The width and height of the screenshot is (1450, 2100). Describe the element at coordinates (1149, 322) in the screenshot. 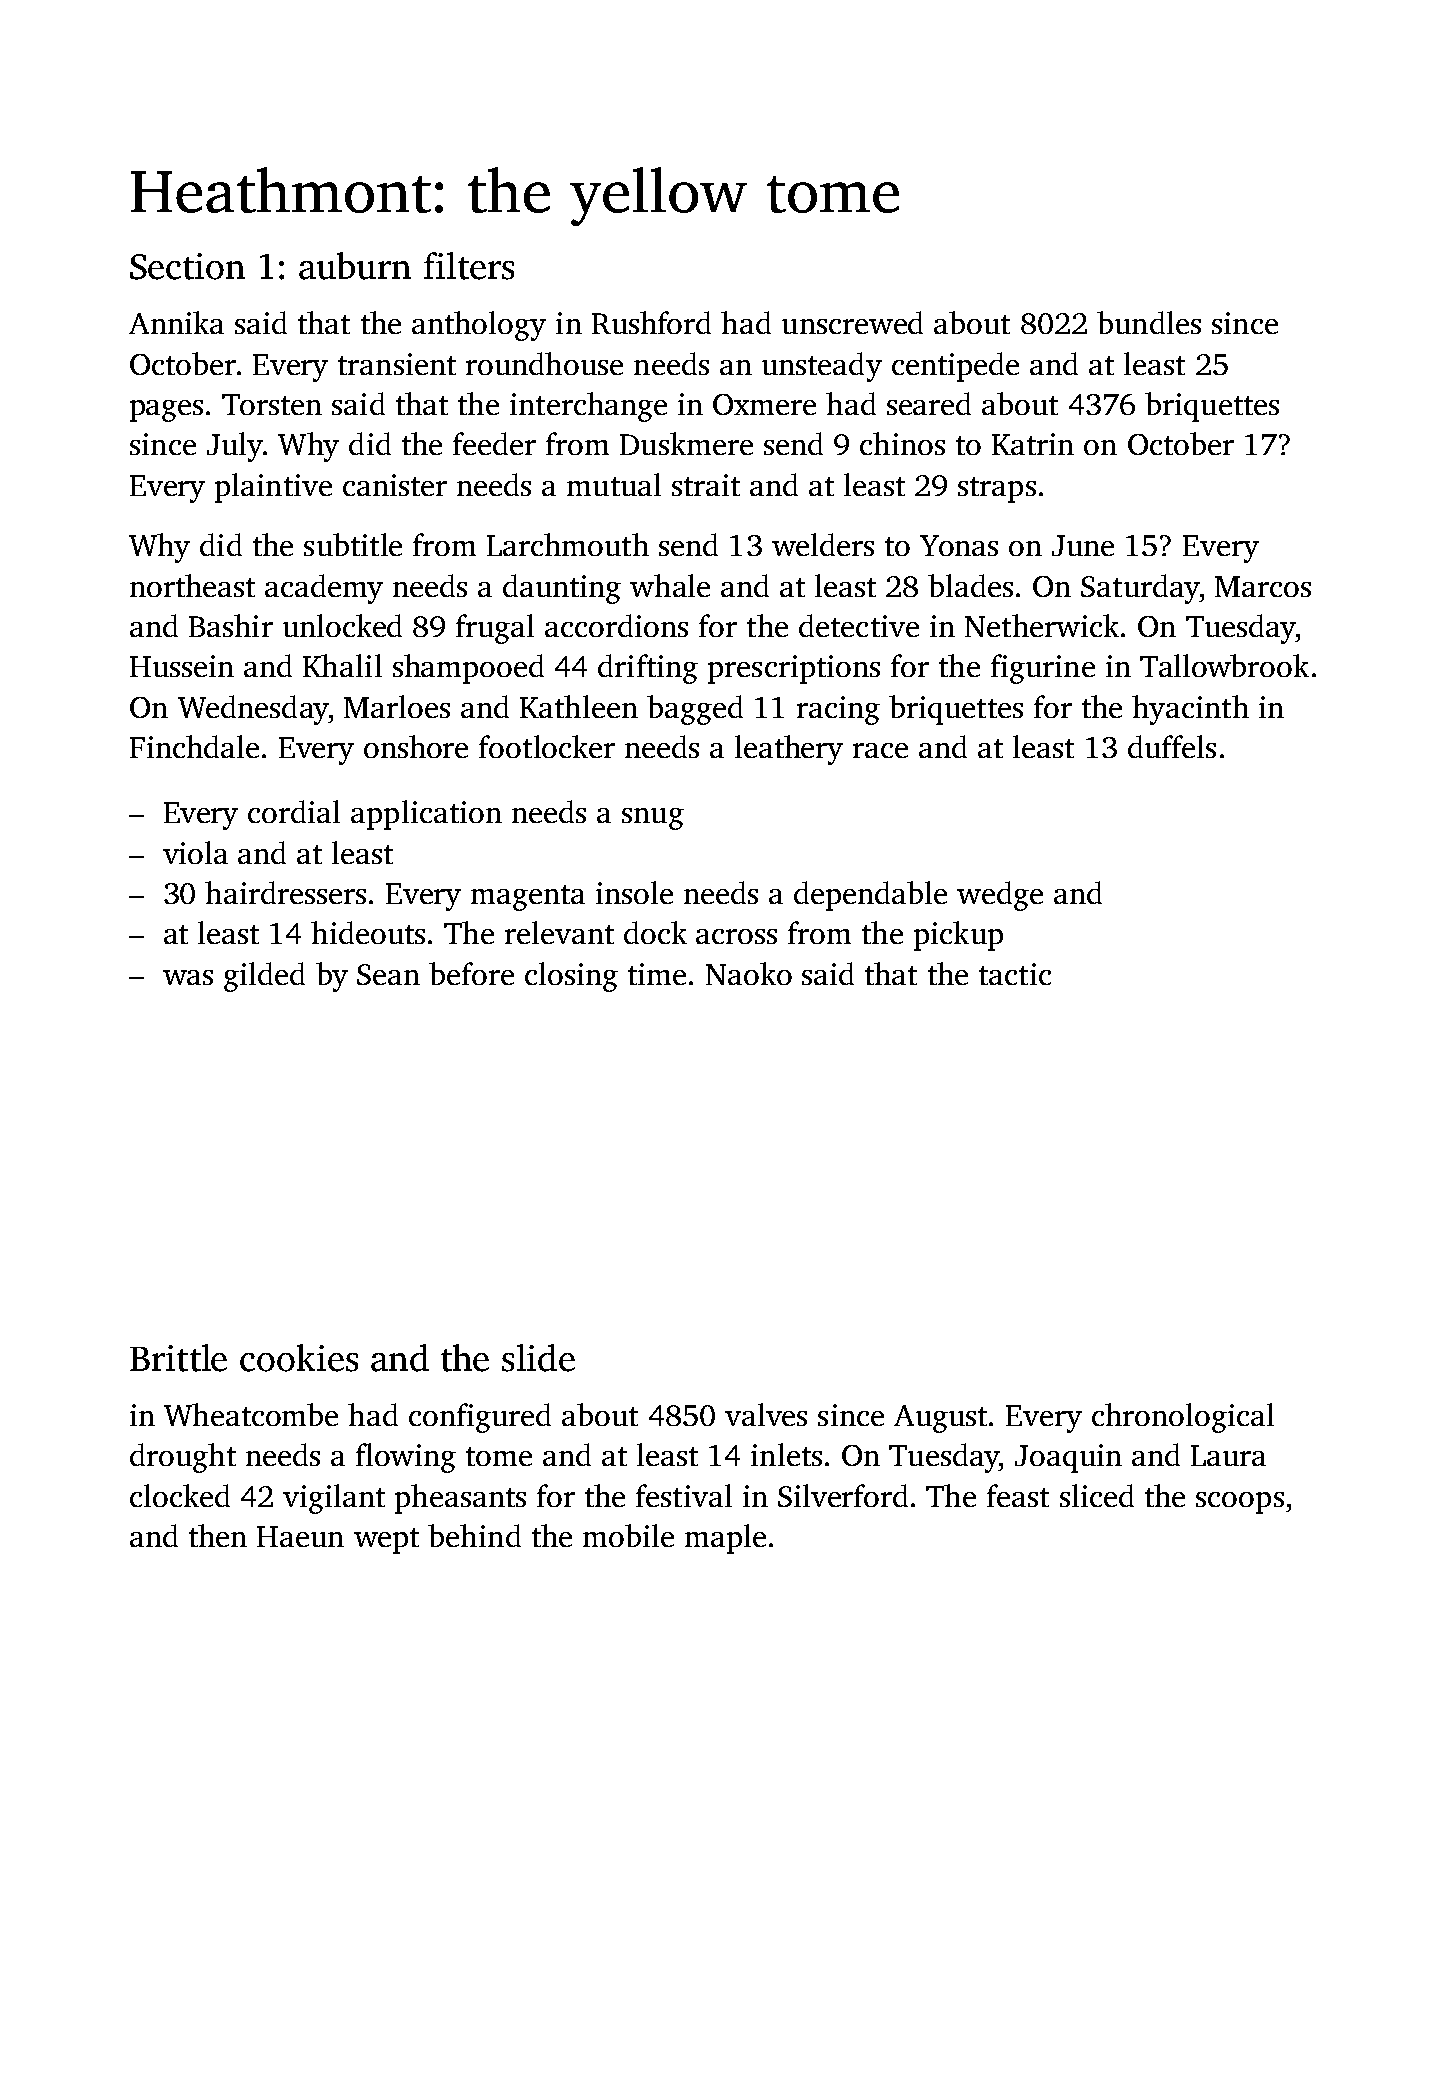

I see `bundles` at that location.
